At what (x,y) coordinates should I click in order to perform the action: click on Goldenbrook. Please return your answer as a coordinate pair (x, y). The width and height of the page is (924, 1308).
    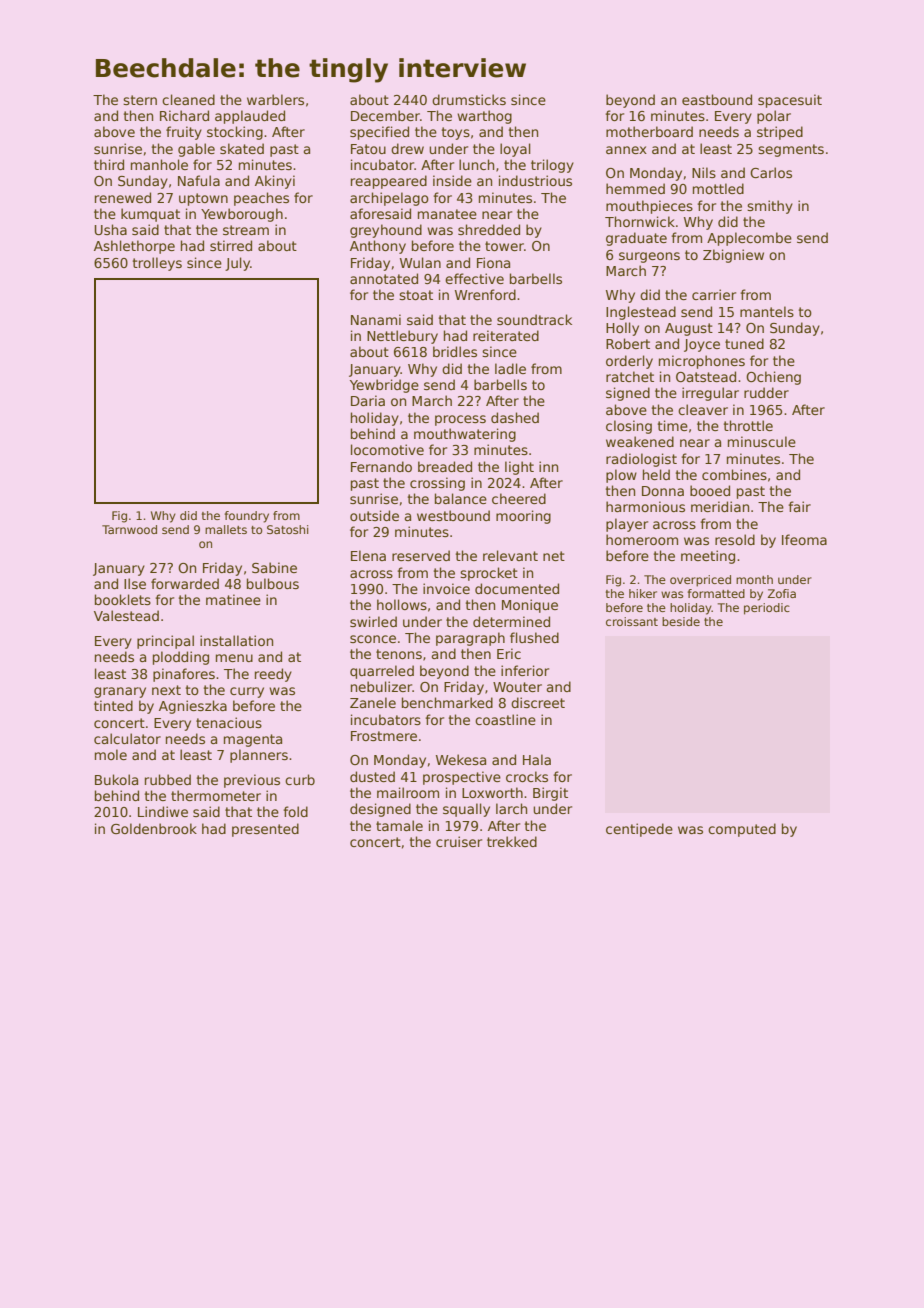
    Looking at the image, I should click on (154, 828).
